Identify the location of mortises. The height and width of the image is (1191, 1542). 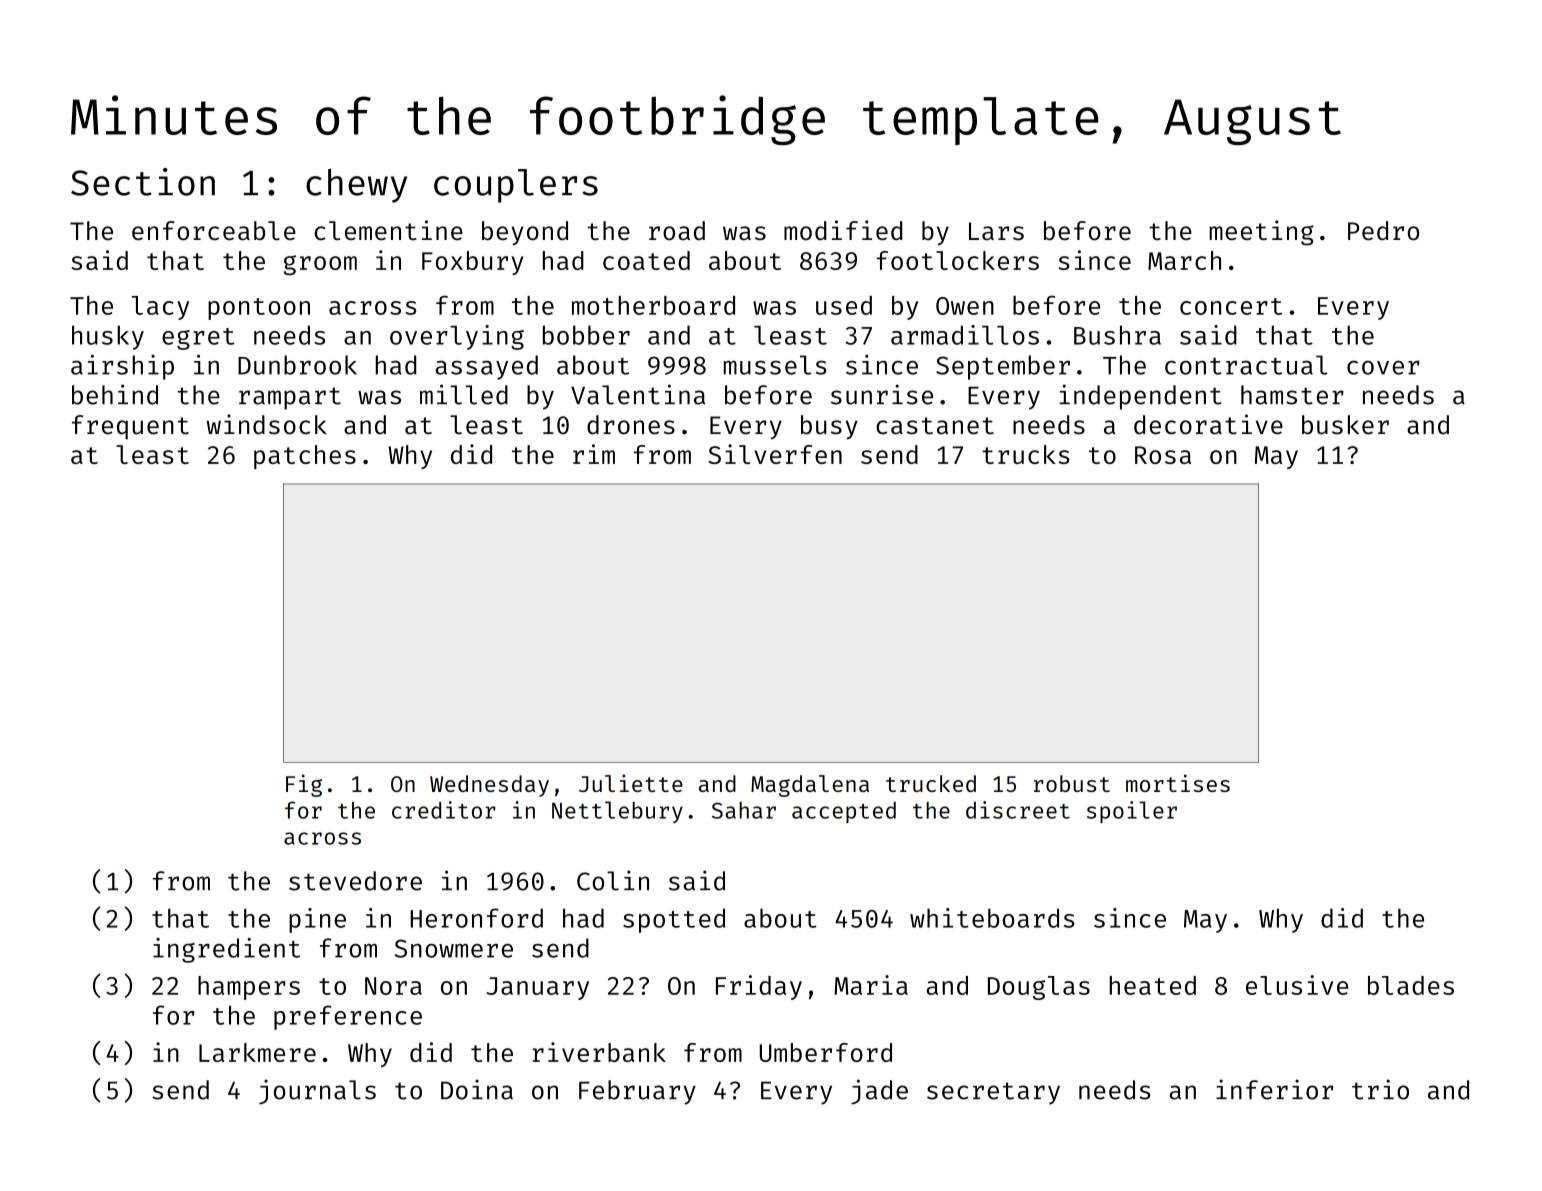
(1178, 783).
